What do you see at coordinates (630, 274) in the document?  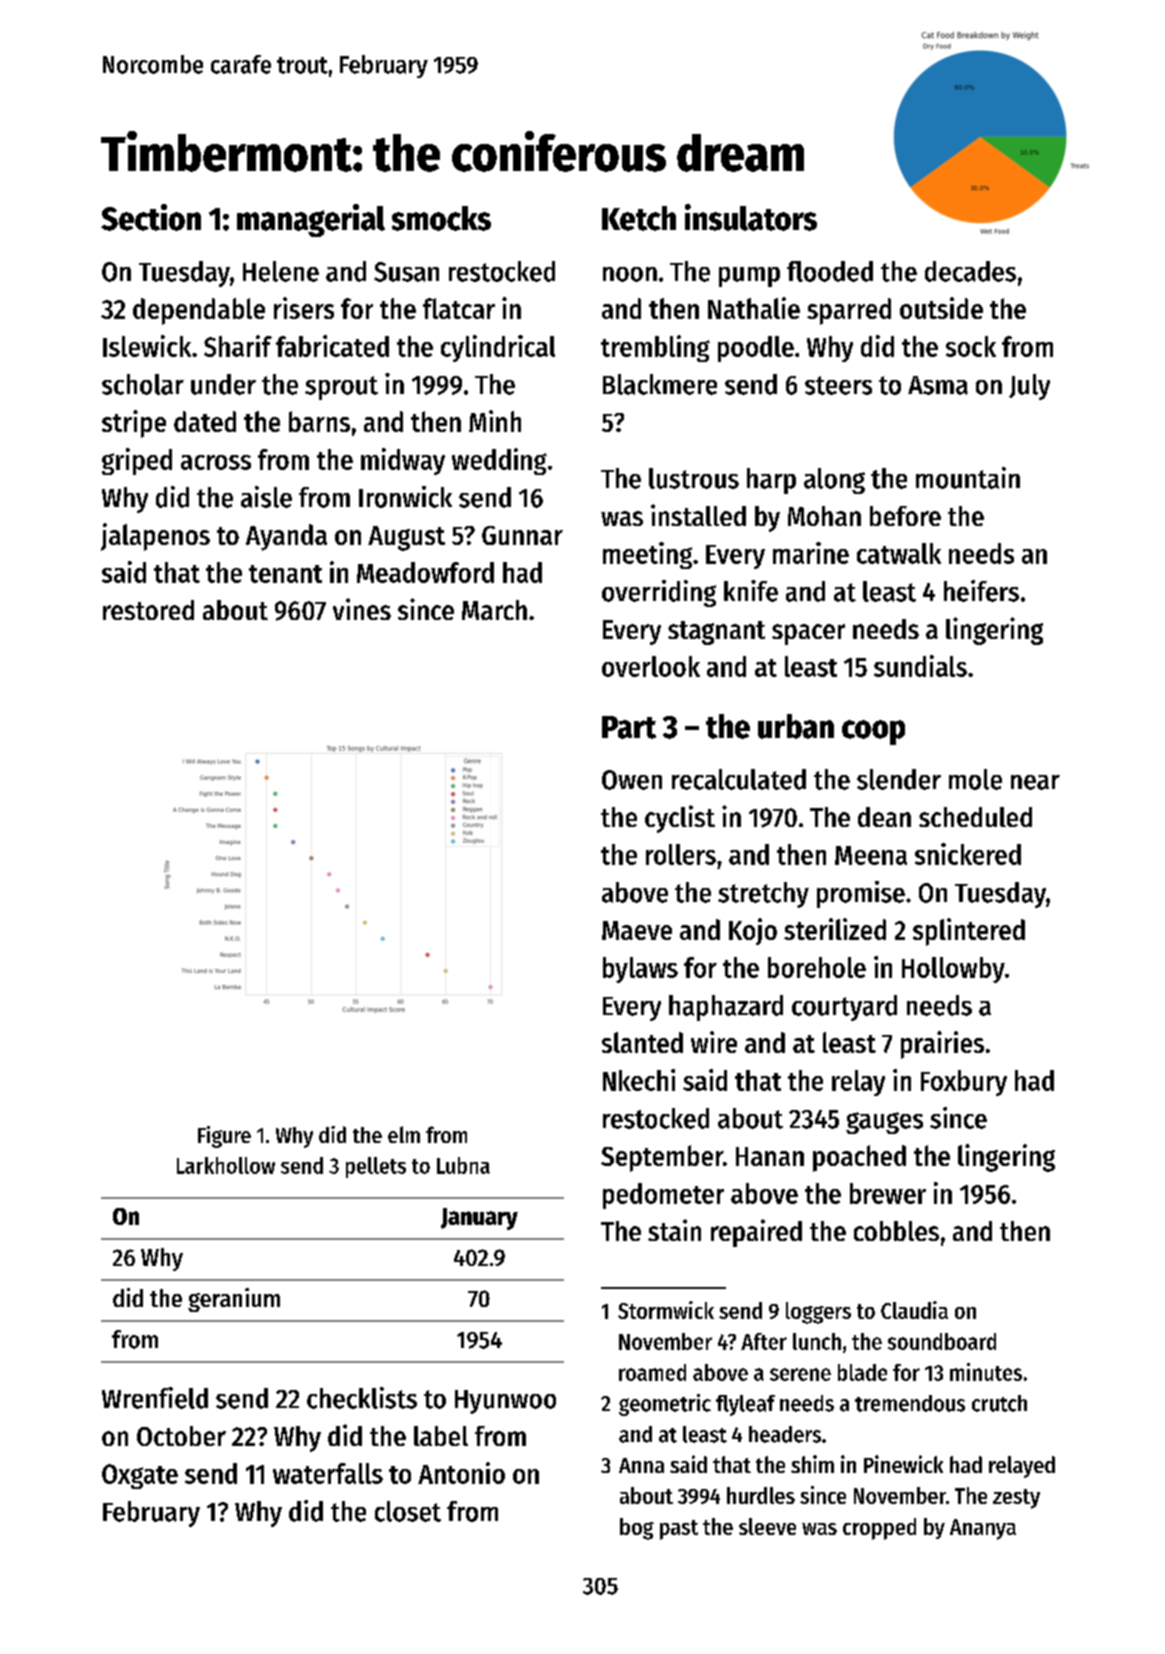 I see `noon` at bounding box center [630, 274].
